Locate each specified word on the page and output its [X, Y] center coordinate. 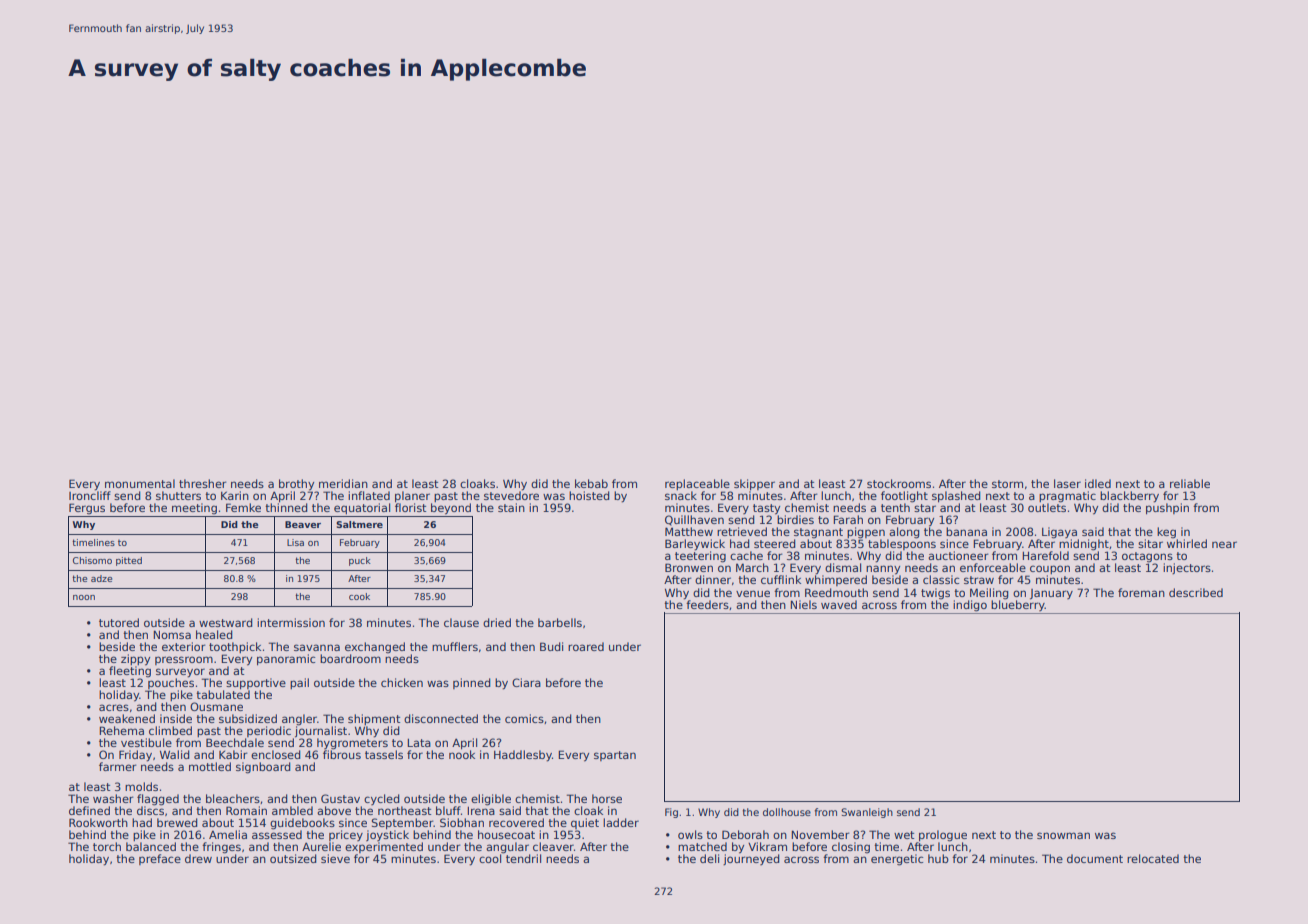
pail [299, 683]
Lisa [295, 542]
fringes [221, 848]
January [1051, 594]
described [1196, 592]
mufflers [455, 646]
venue [753, 593]
